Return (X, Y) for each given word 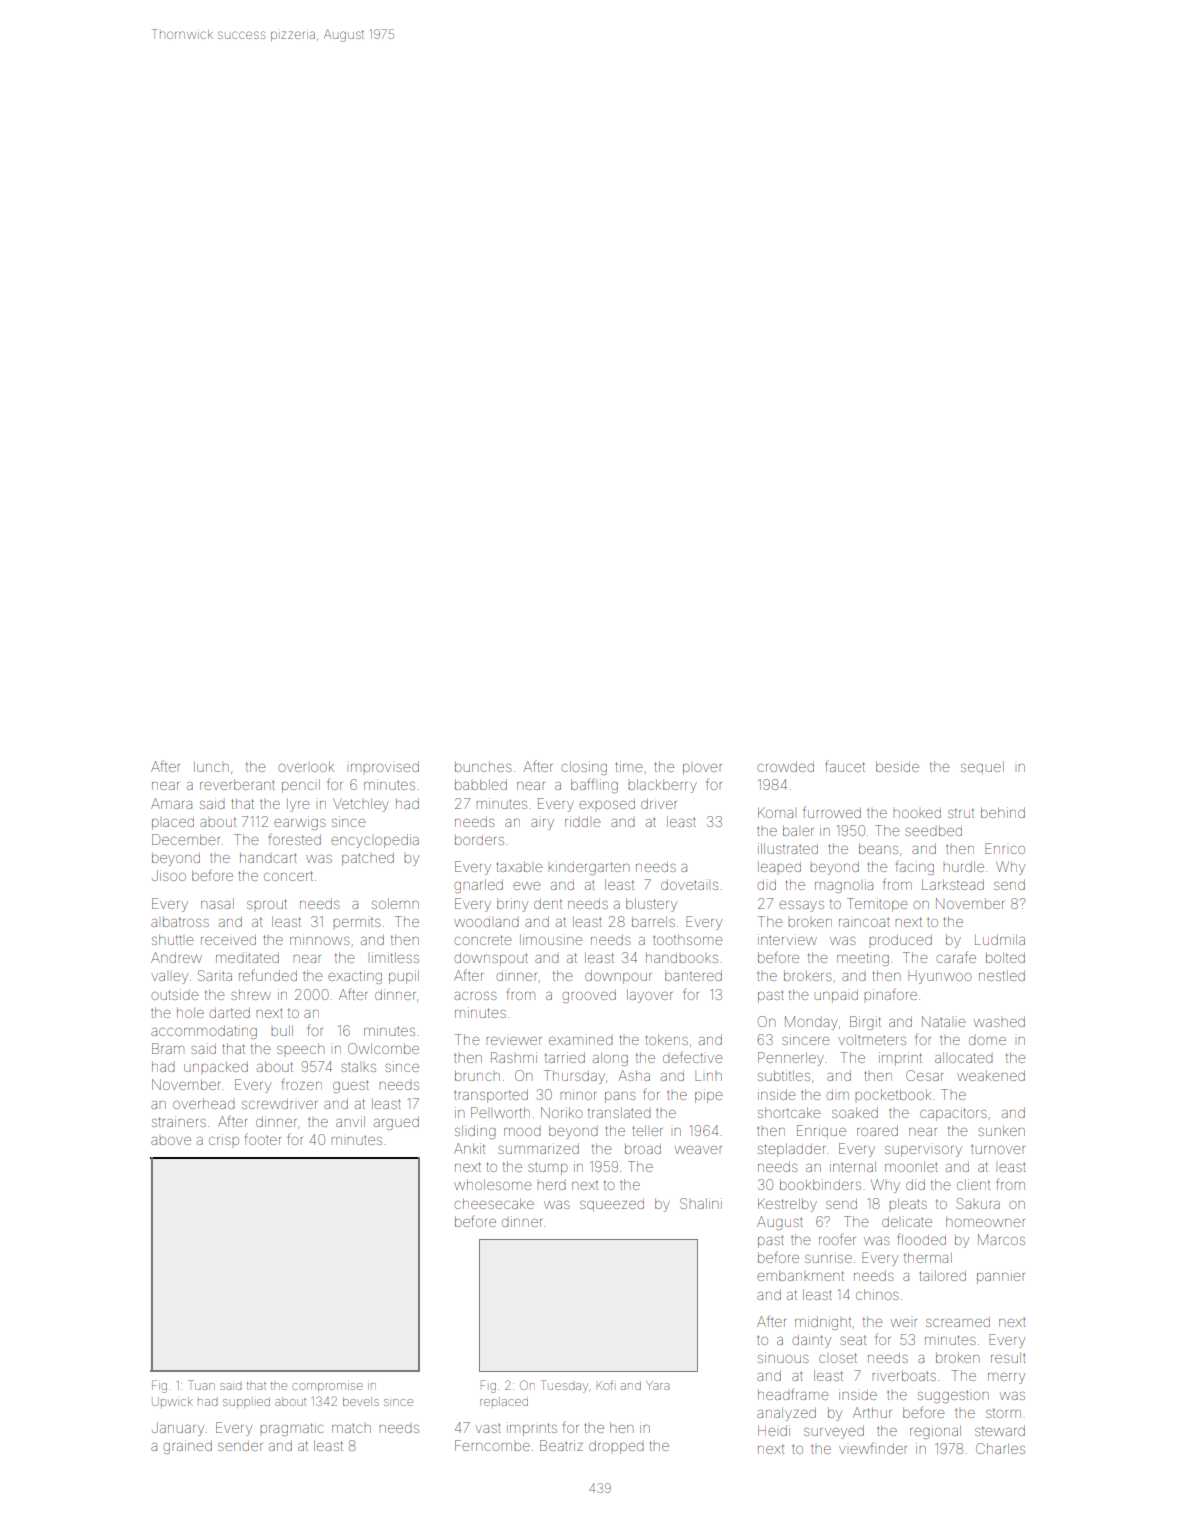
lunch (211, 767)
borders (479, 840)
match (351, 1428)
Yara (657, 1385)
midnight (823, 1323)
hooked (917, 813)
